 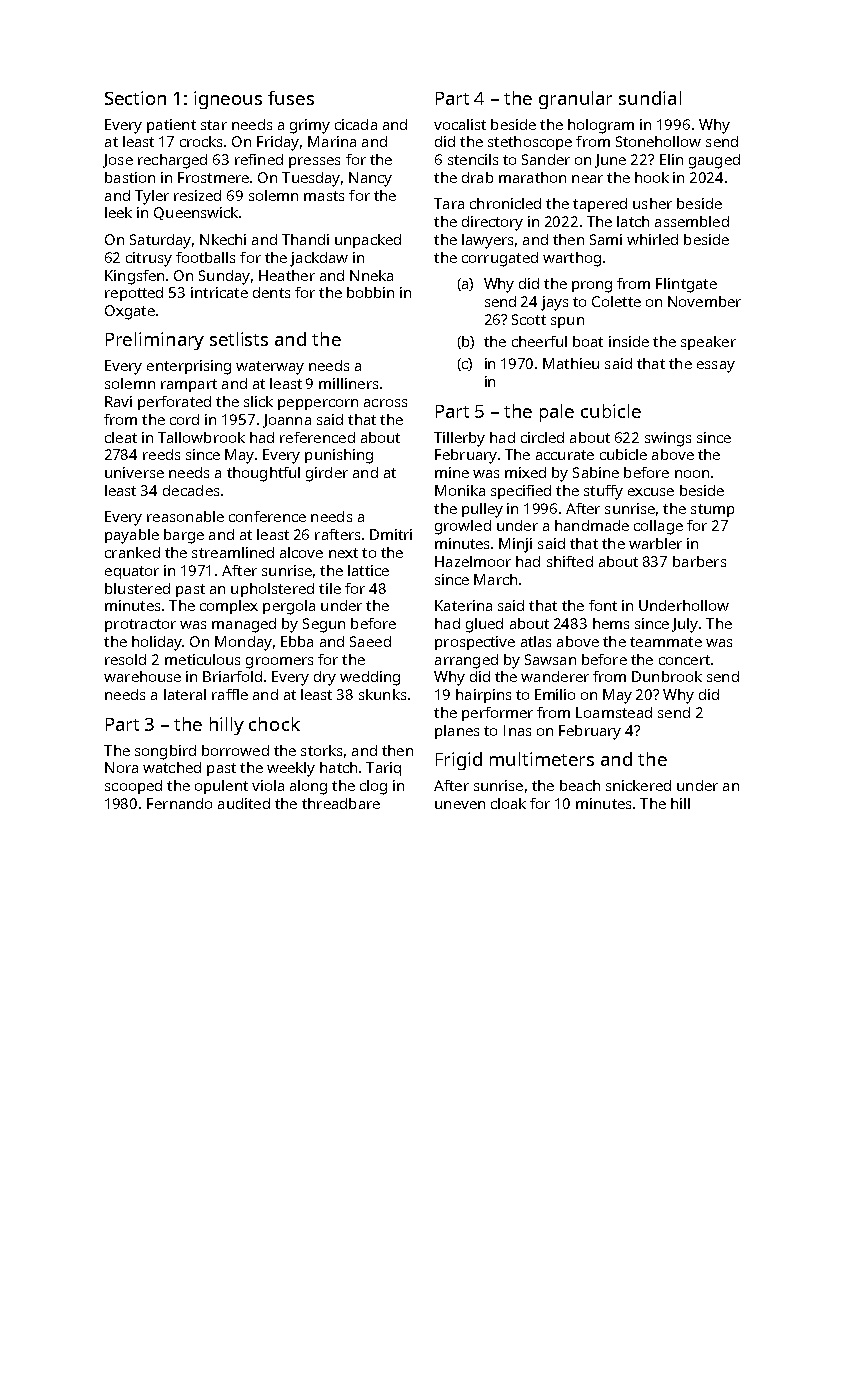 What do you see at coordinates (650, 98) in the image?
I see `sundial` at bounding box center [650, 98].
